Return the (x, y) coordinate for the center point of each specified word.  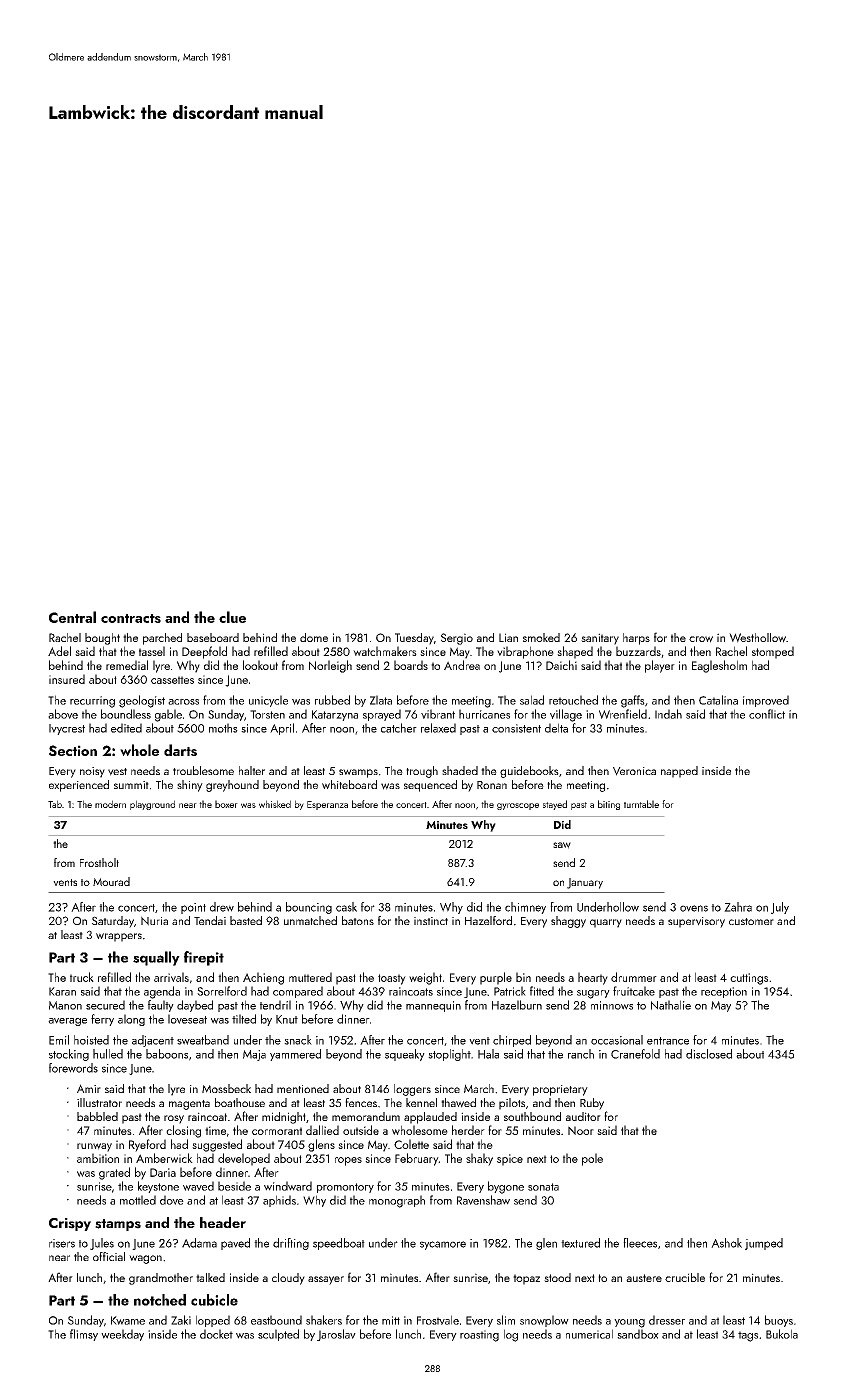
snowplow (544, 1321)
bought (102, 639)
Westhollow (757, 638)
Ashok (726, 1243)
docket (216, 1334)
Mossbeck (226, 1088)
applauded (430, 1118)
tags (748, 1336)
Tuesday (414, 639)
